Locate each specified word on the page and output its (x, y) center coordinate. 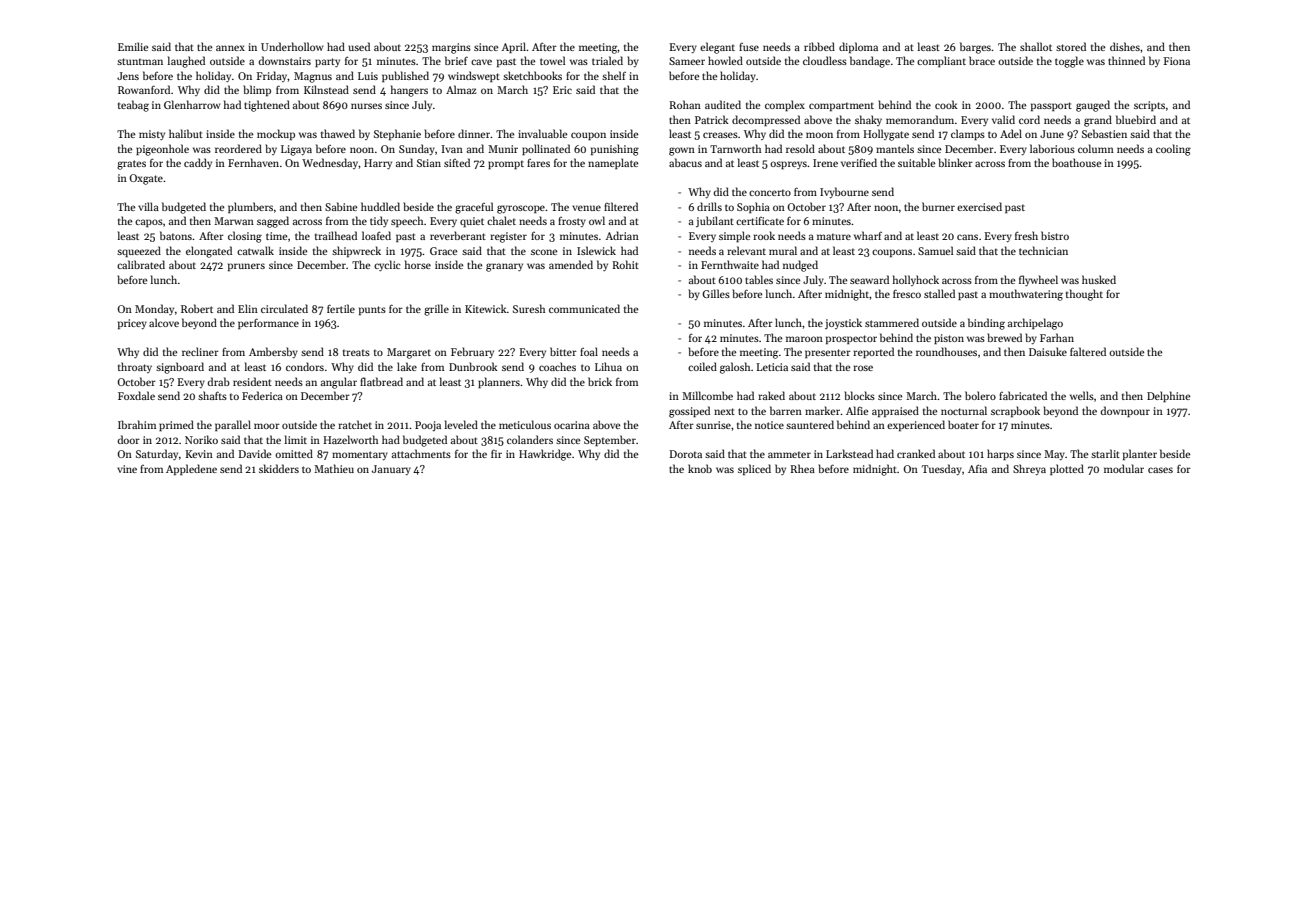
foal (589, 351)
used (359, 46)
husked (1099, 279)
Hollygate (886, 135)
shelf (614, 75)
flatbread (381, 381)
